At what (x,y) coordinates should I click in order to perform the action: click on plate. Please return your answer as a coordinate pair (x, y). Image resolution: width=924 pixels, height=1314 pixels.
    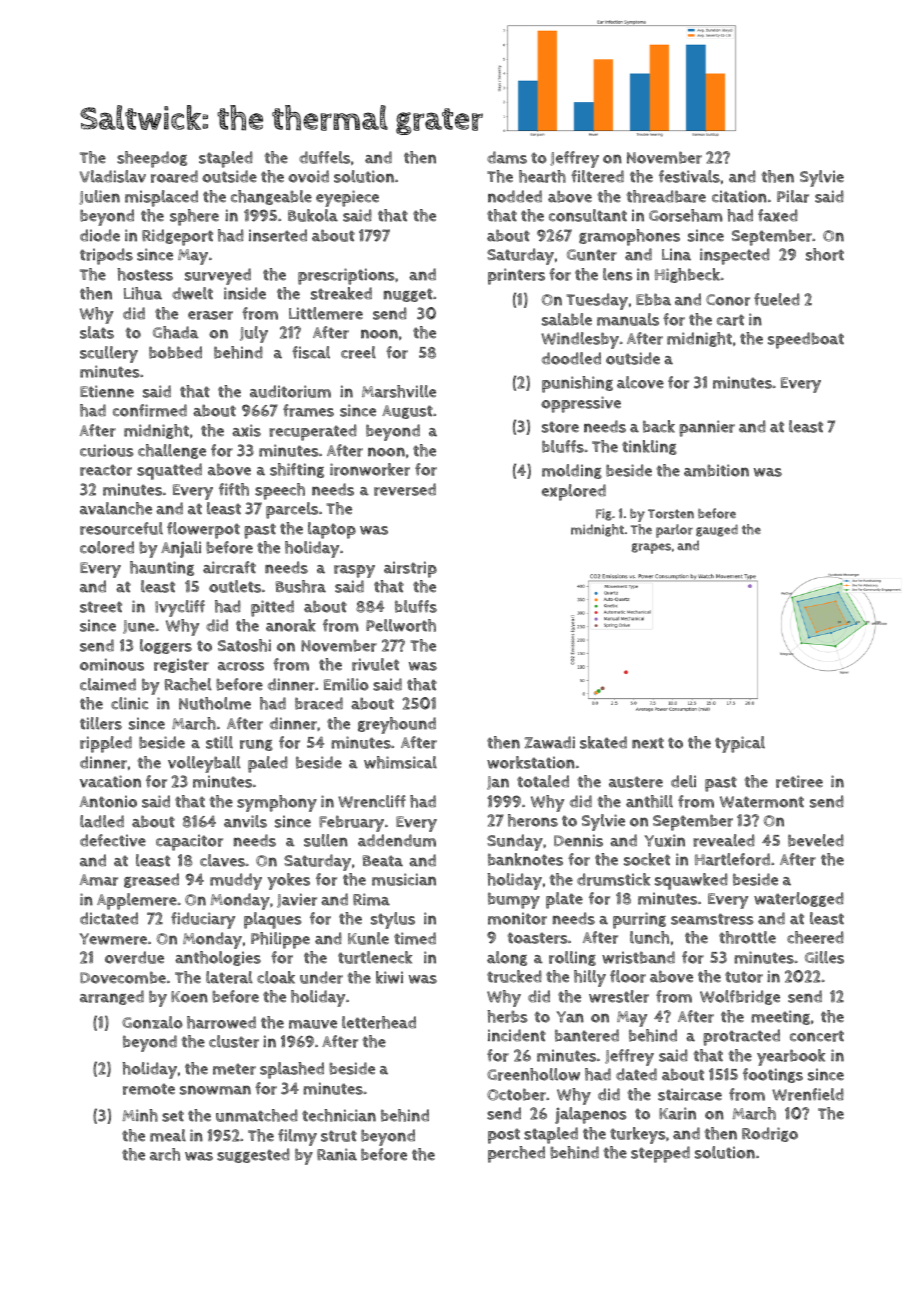
    Looking at the image, I should click on (564, 900).
